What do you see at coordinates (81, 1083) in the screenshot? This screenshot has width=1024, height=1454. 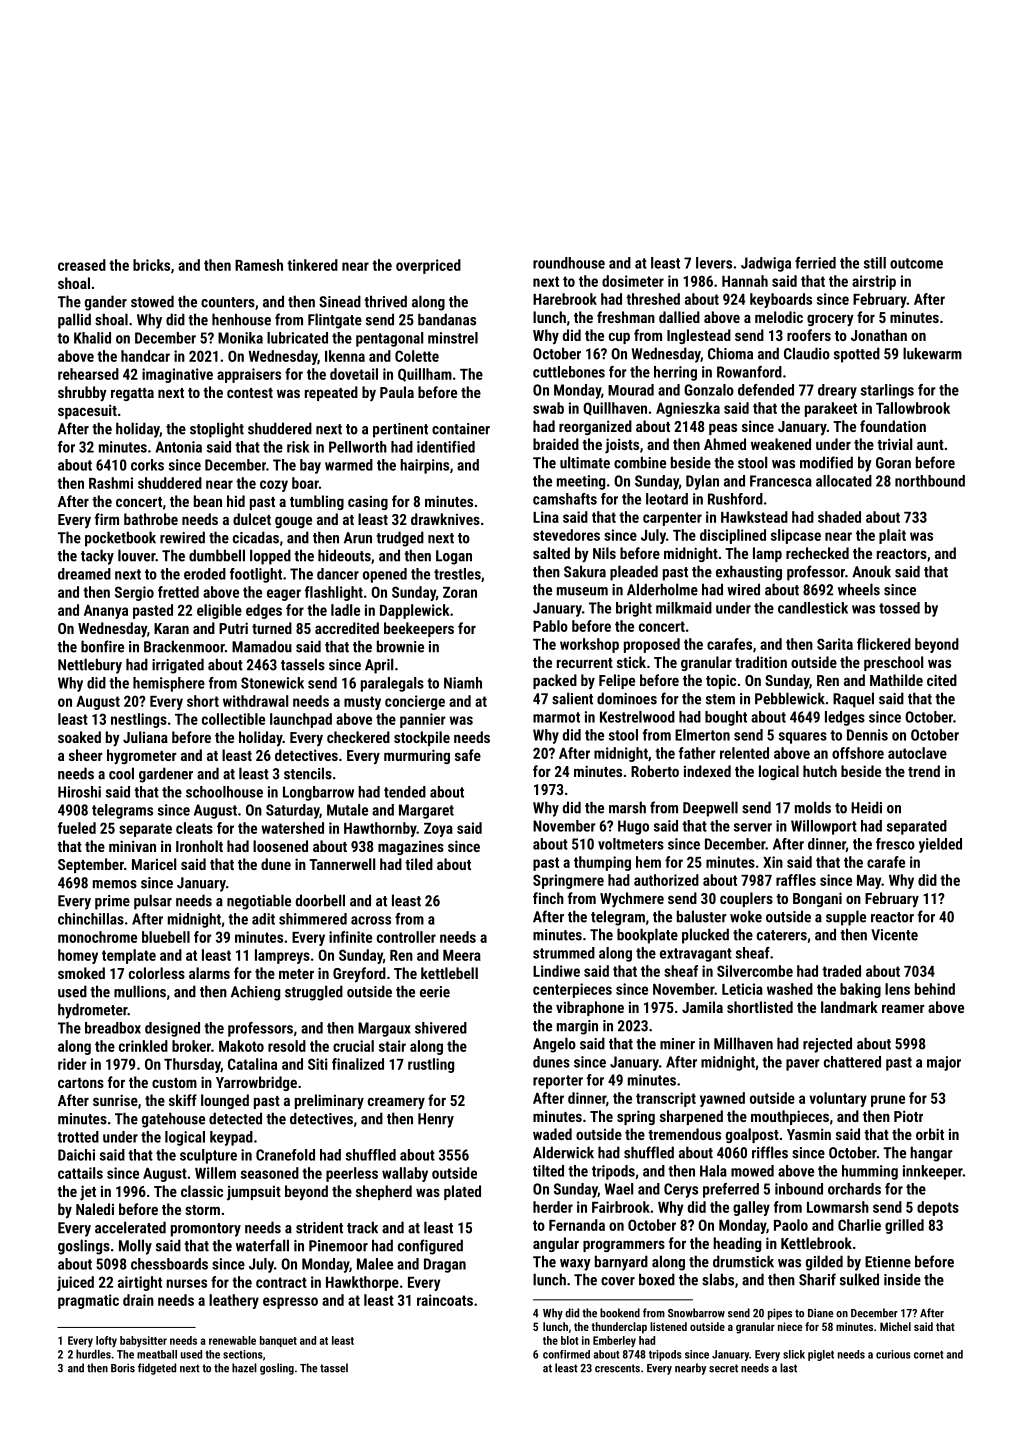 I see `cartons` at bounding box center [81, 1083].
